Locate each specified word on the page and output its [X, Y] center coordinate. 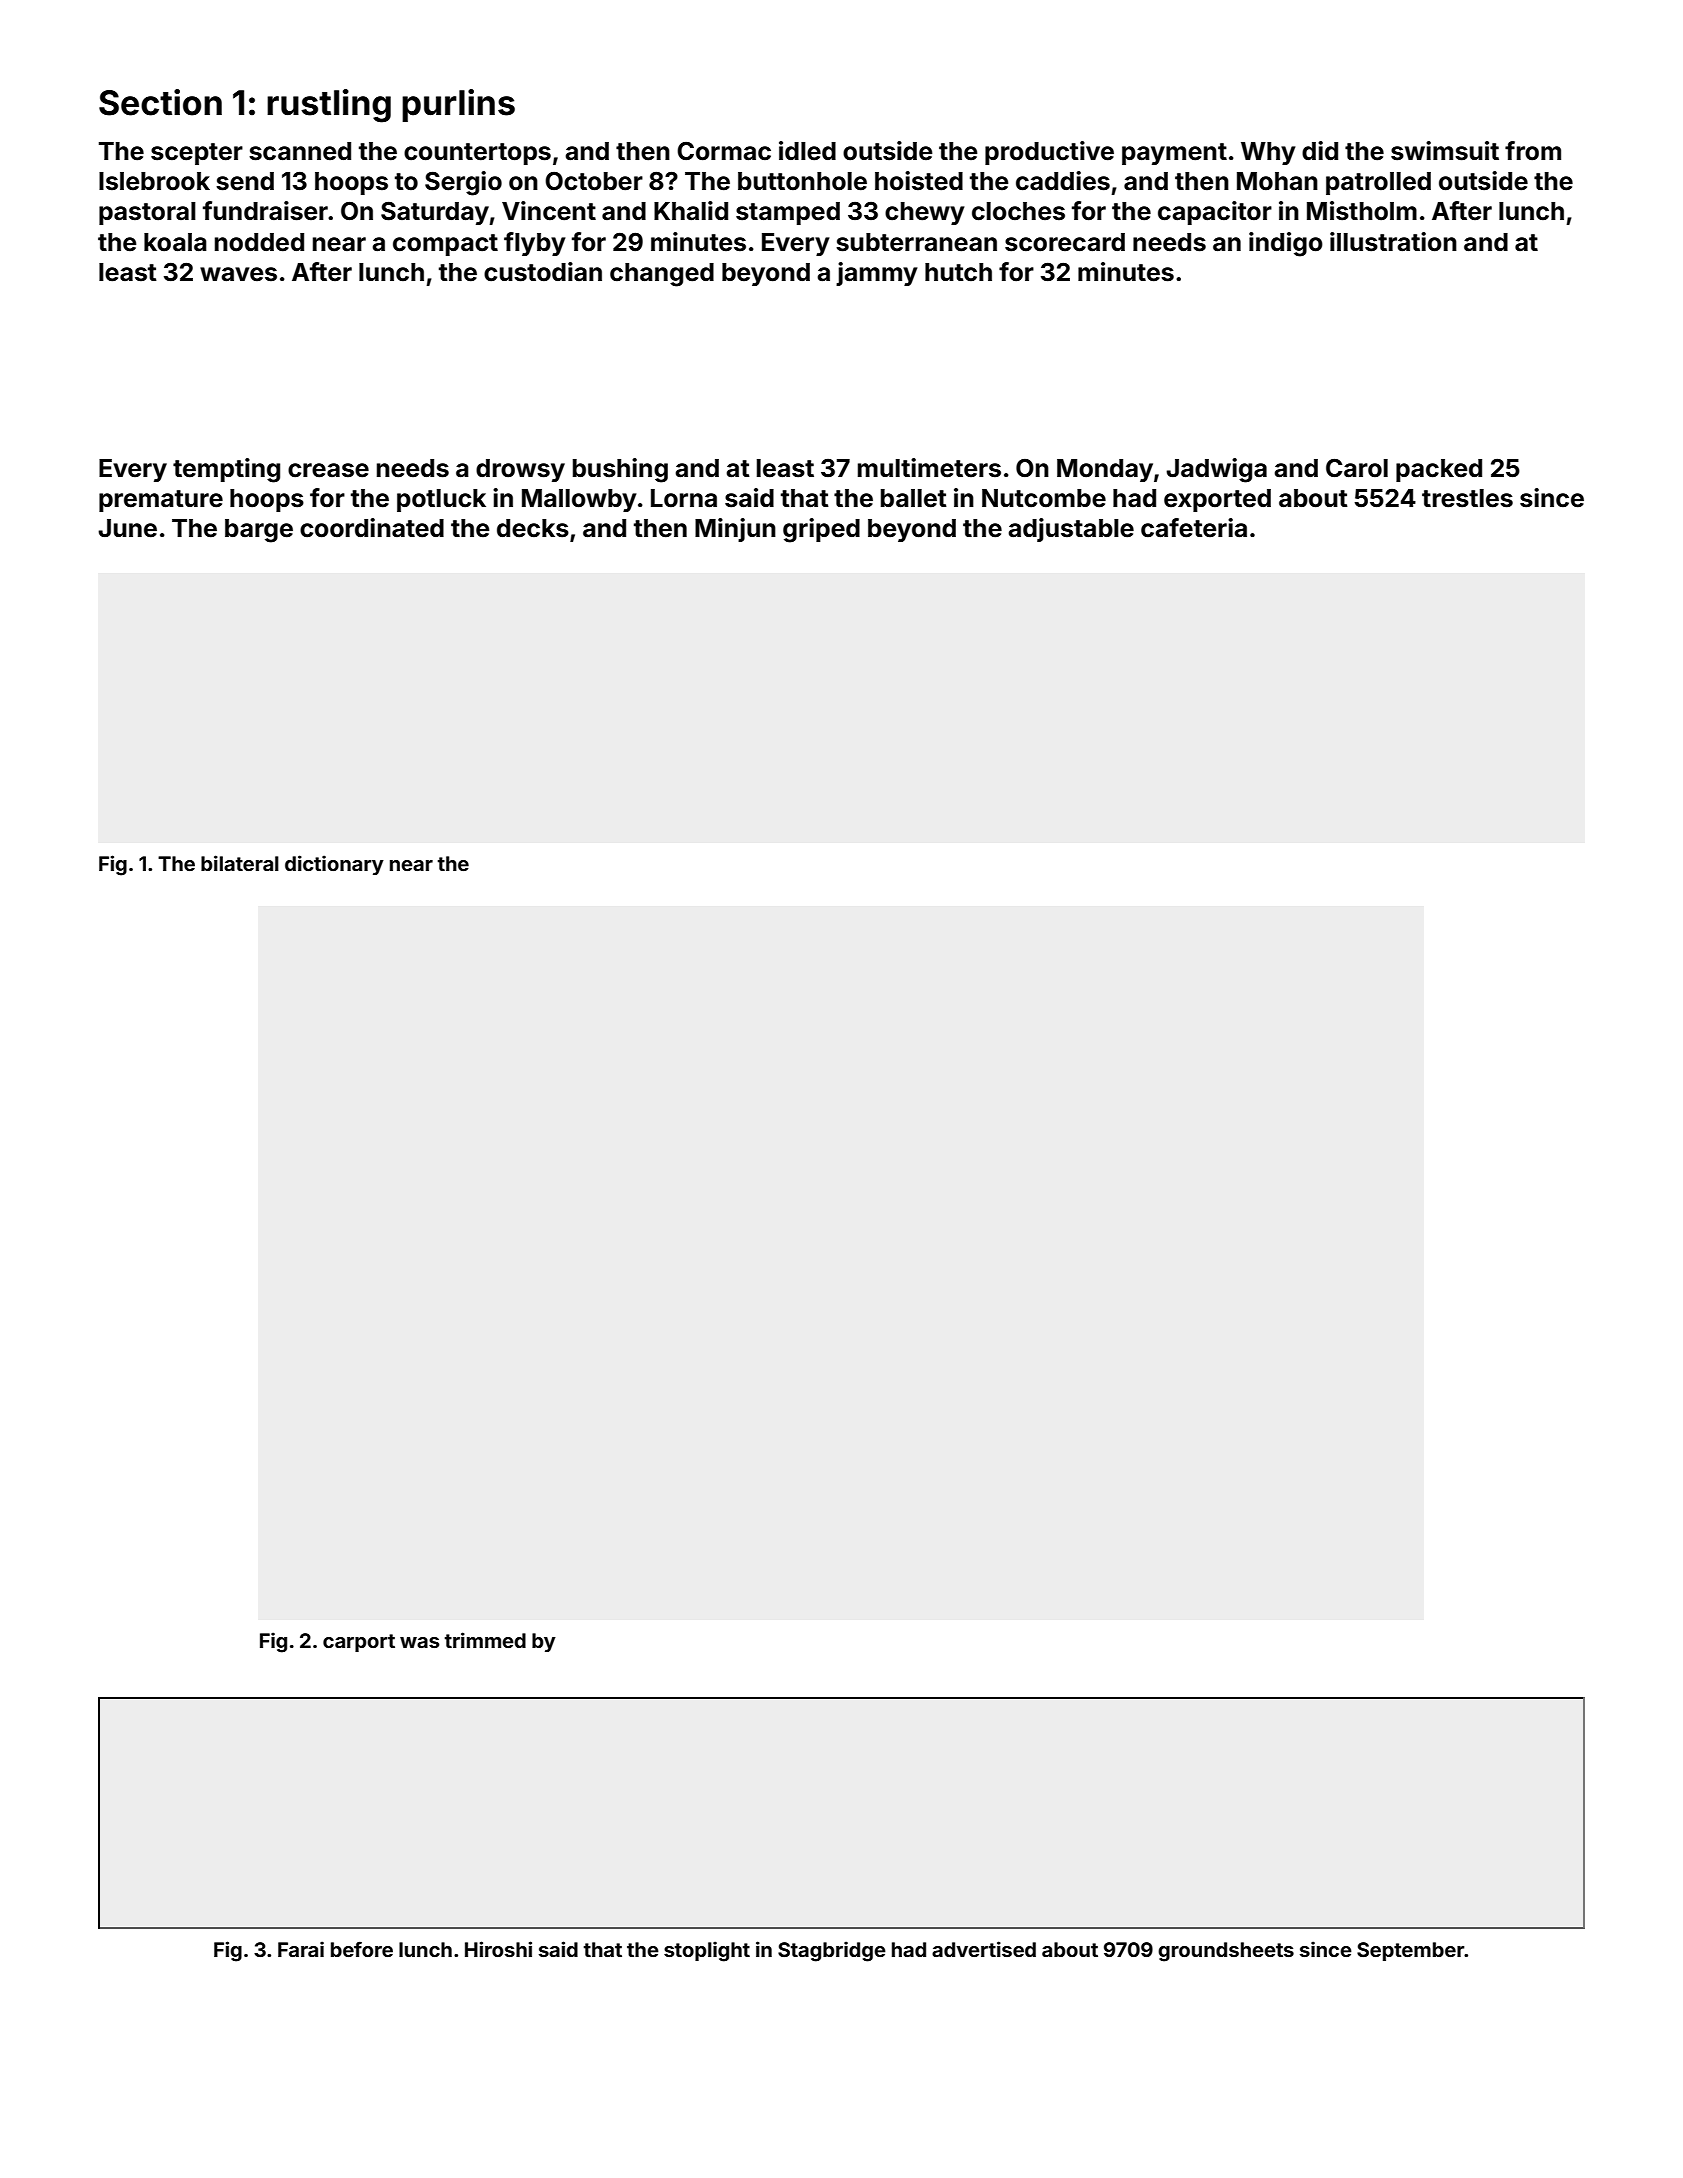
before [362, 1949]
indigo [1286, 244]
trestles [1467, 498]
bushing [620, 470]
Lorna [684, 498]
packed [1439, 470]
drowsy [520, 470]
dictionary [334, 865]
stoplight [707, 1951]
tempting [226, 470]
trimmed [485, 1640]
